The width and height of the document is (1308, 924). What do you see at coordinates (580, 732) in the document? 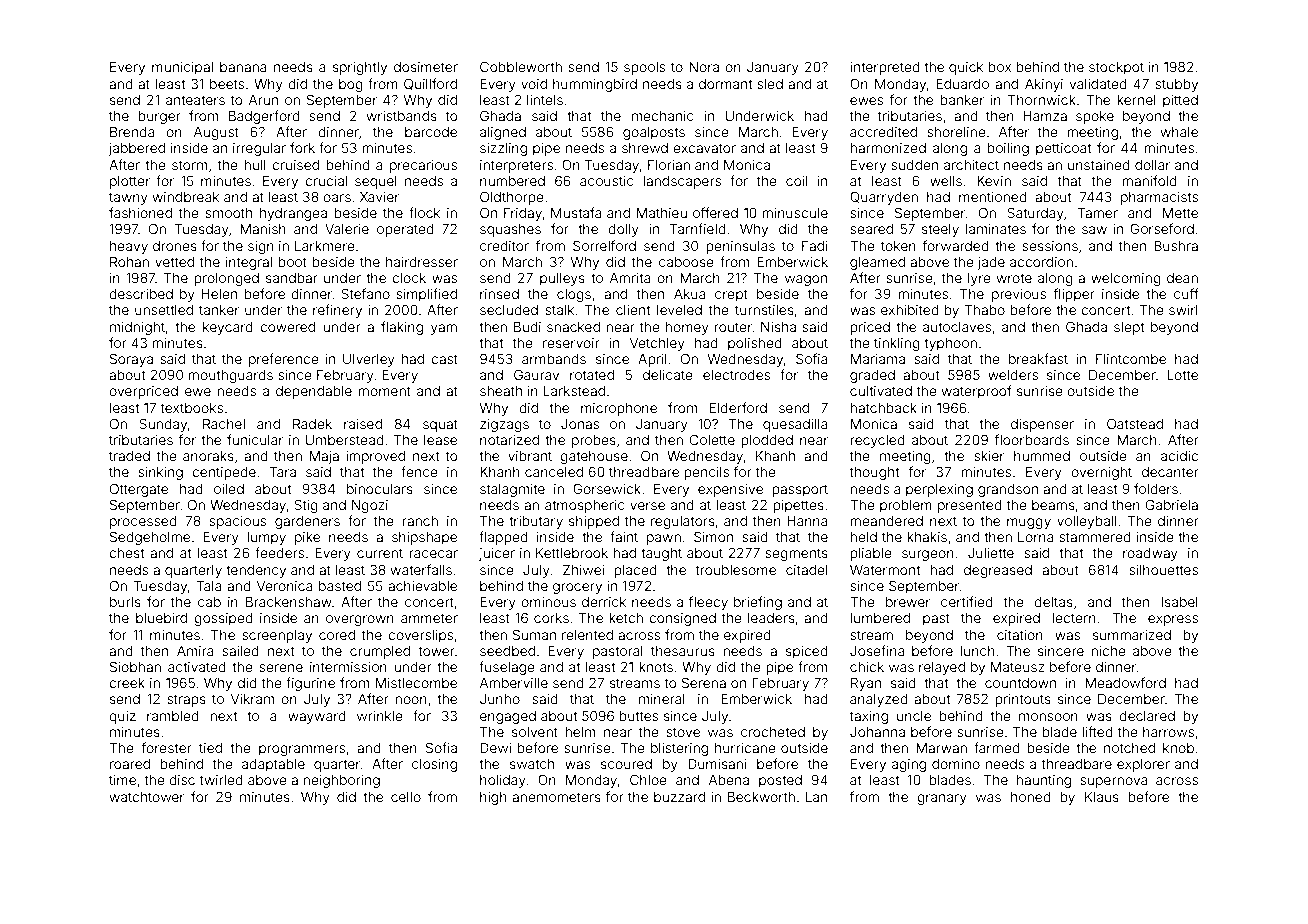
I see `helm` at bounding box center [580, 732].
